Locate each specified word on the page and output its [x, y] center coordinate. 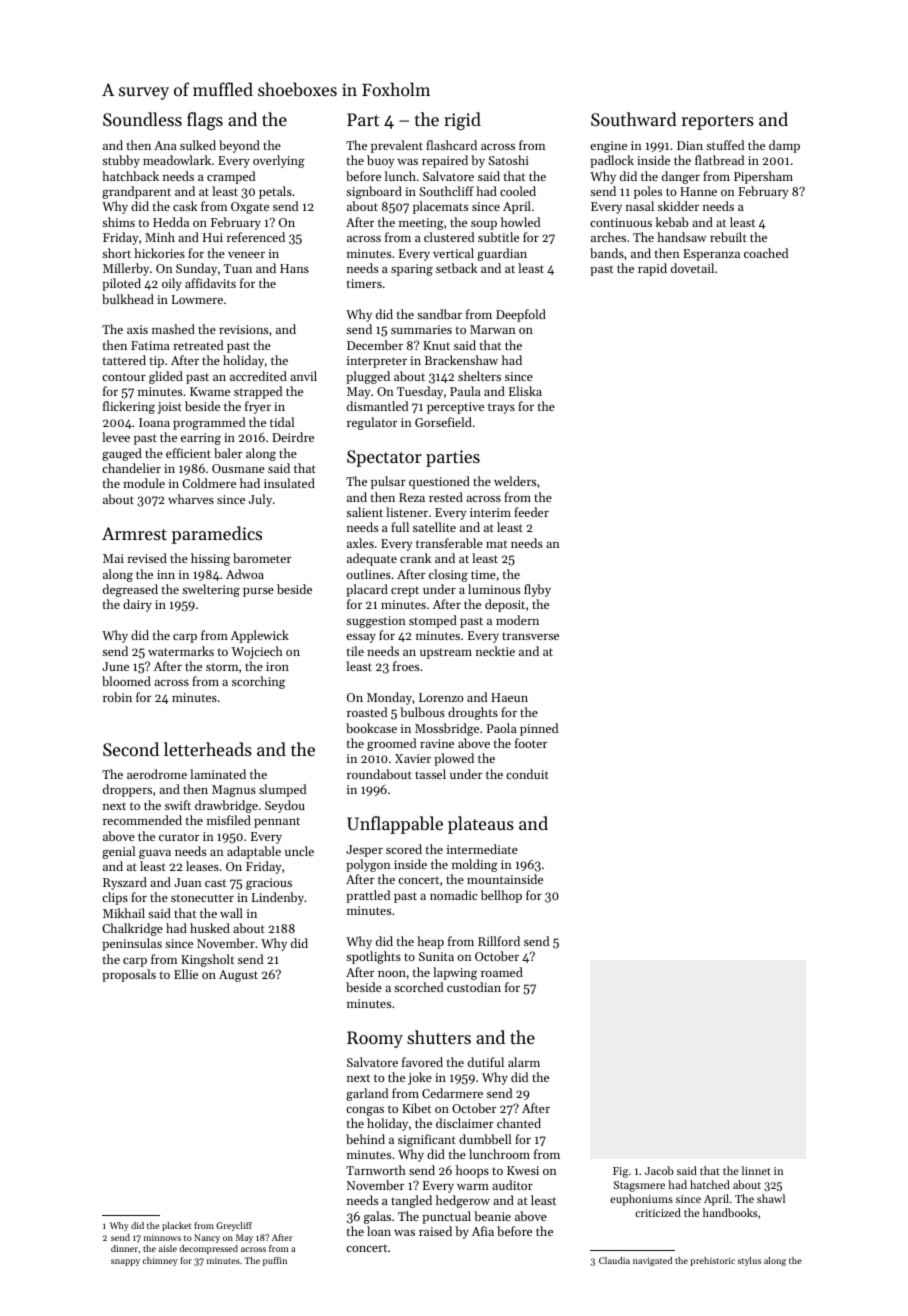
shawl [771, 1198]
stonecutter [202, 898]
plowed [454, 759]
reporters [717, 122]
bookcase [371, 728]
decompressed [208, 1249]
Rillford [499, 941]
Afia [483, 1231]
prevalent [397, 146]
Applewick [260, 636]
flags [205, 121]
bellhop [501, 896]
